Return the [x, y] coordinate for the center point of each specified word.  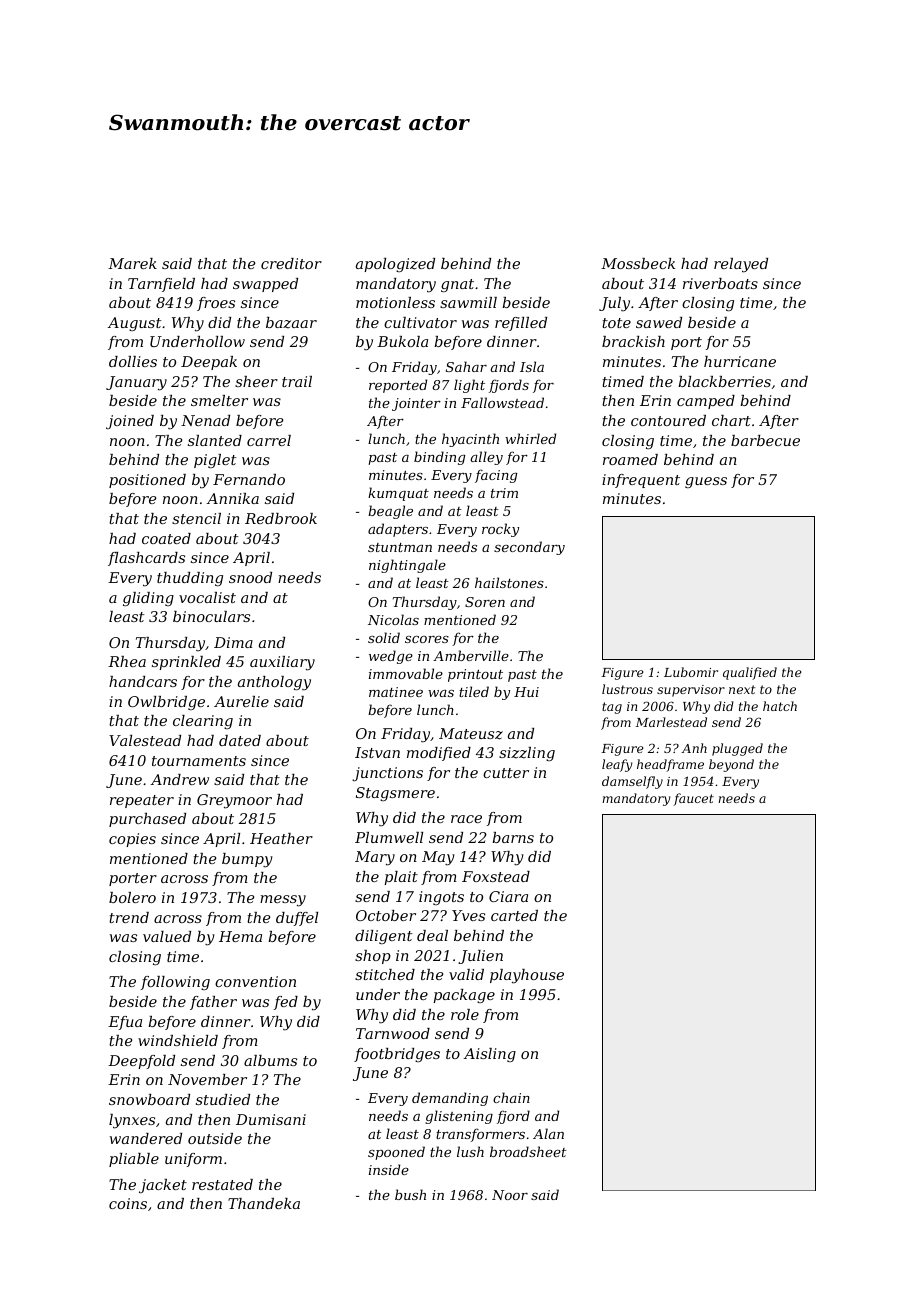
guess [706, 482]
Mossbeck [638, 263]
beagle [390, 512]
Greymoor [234, 801]
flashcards [146, 559]
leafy [617, 765]
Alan [548, 1133]
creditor [291, 263]
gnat [457, 286]
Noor [510, 1195]
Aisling [490, 1055]
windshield [178, 1040]
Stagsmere [395, 794]
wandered [146, 1138]
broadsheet [528, 1151]
